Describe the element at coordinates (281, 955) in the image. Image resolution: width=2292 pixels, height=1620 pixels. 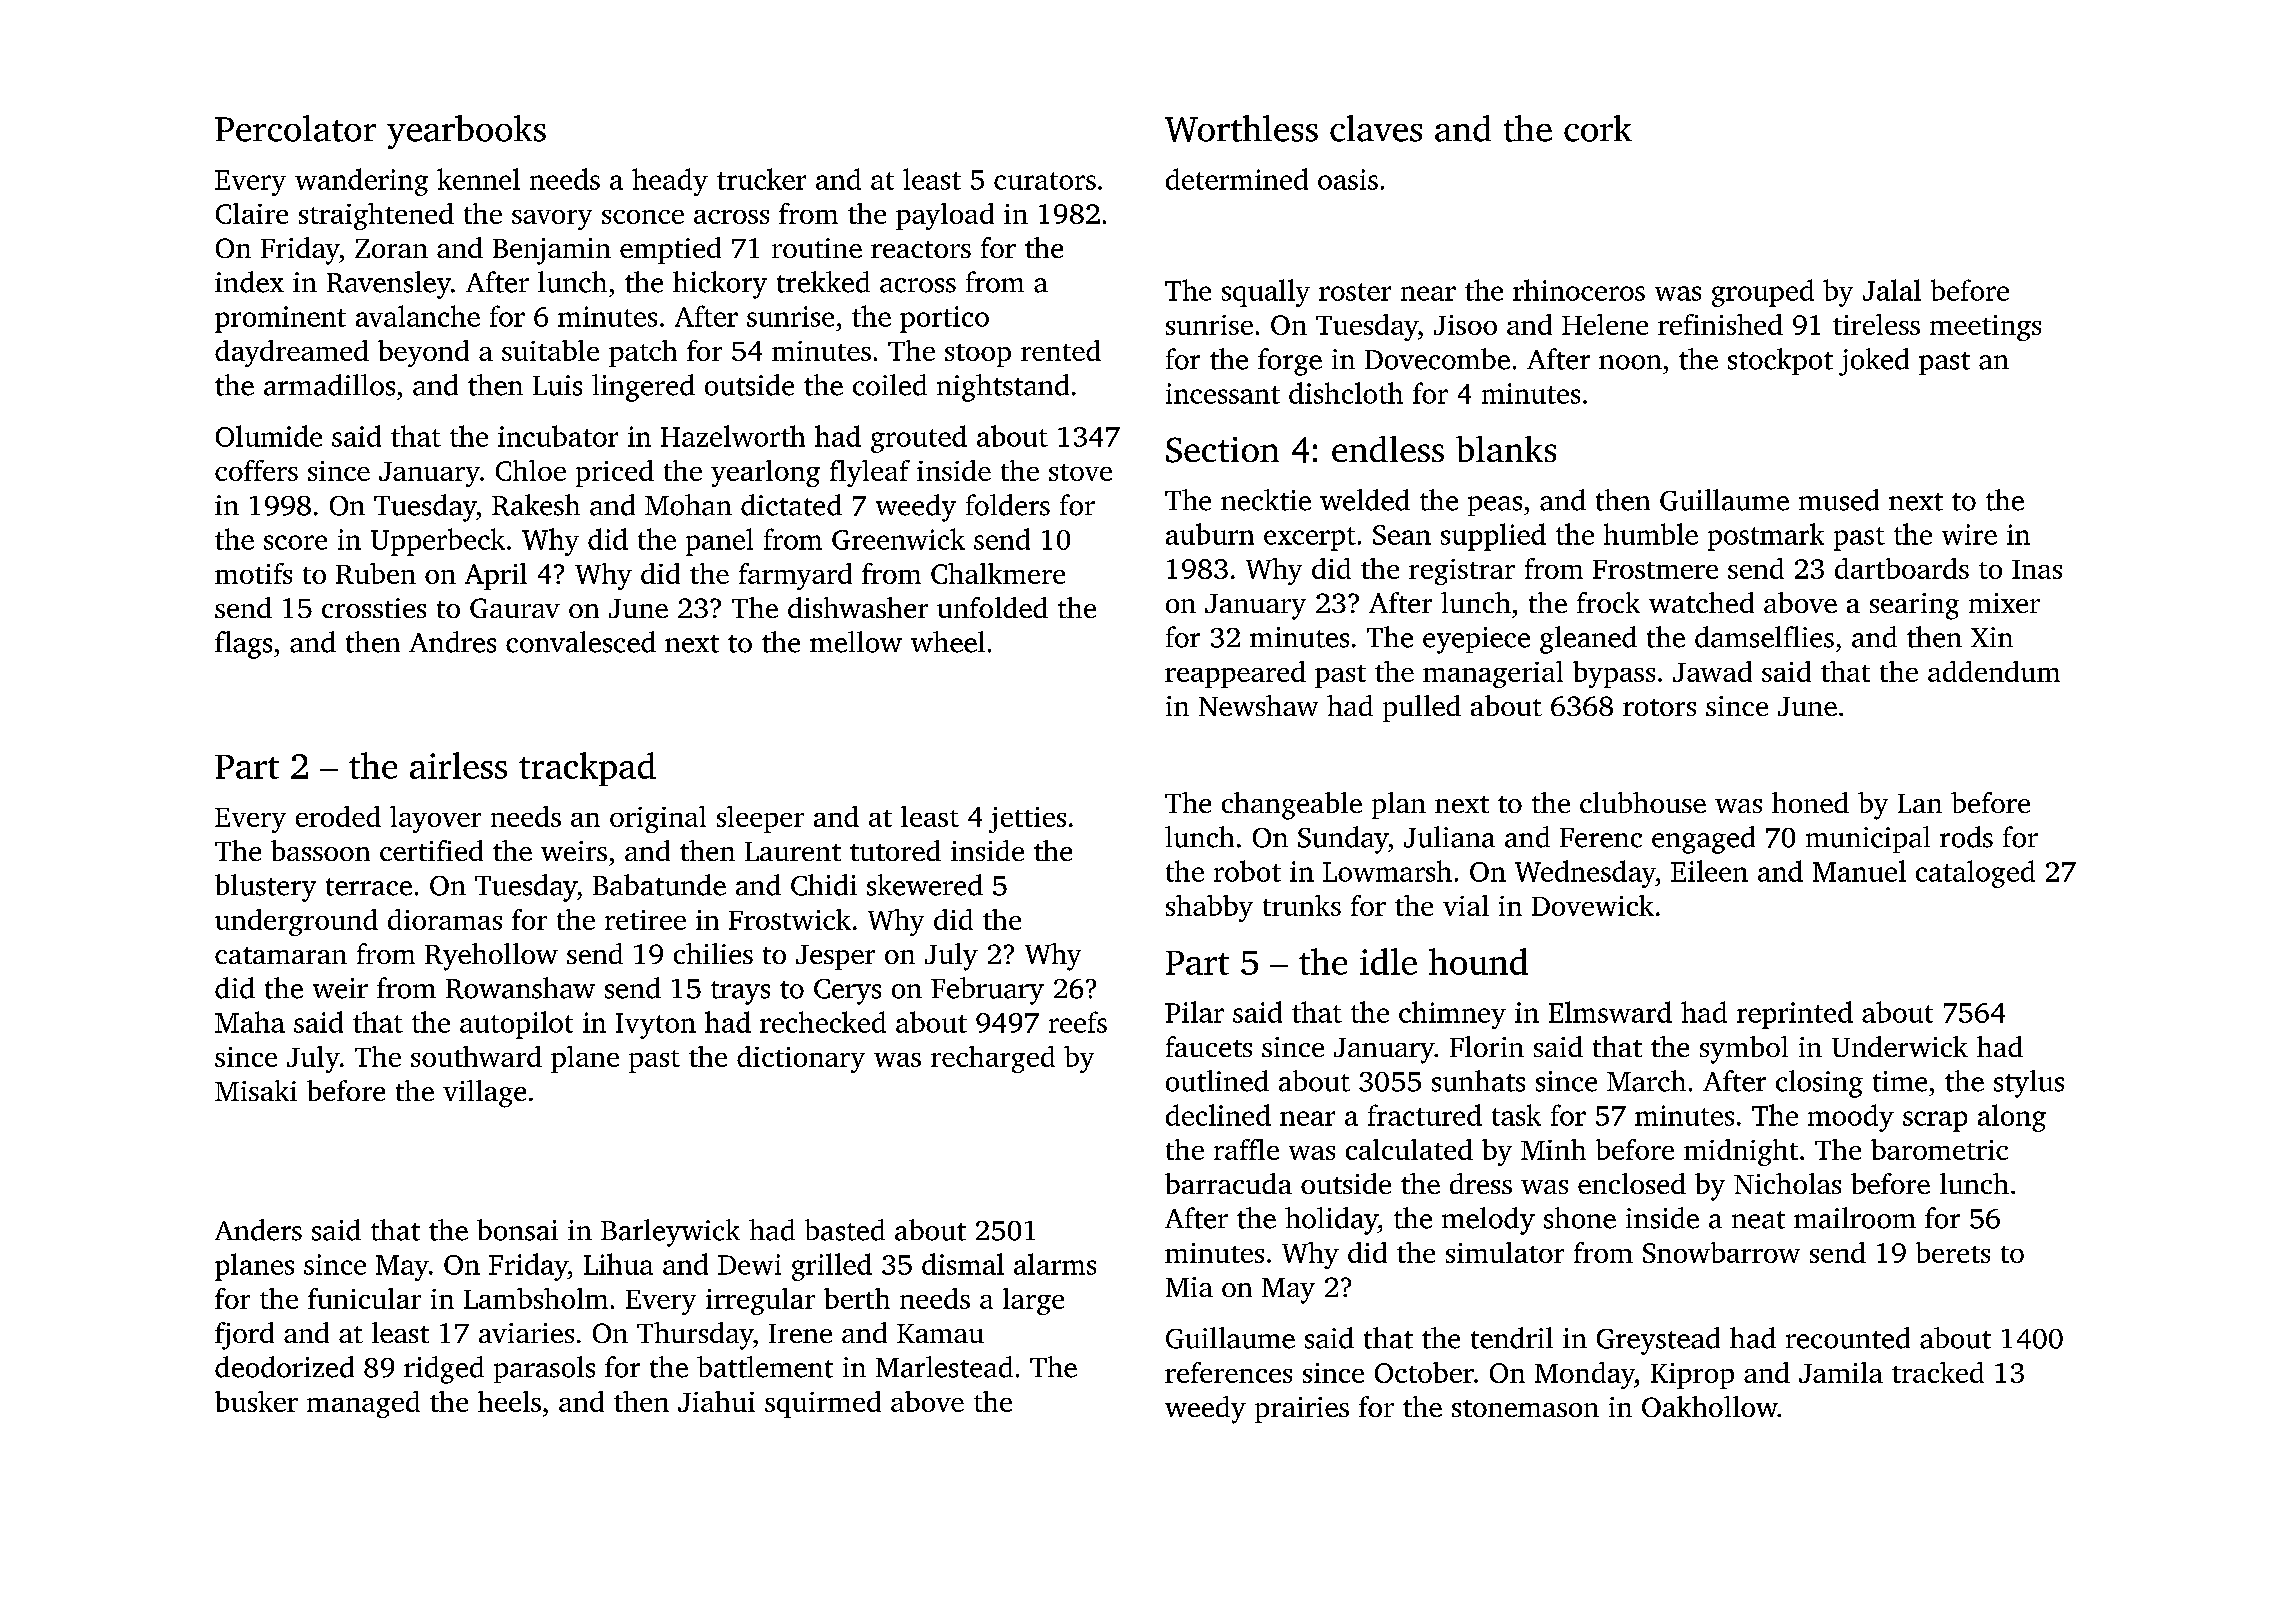
I see `catamaran` at that location.
